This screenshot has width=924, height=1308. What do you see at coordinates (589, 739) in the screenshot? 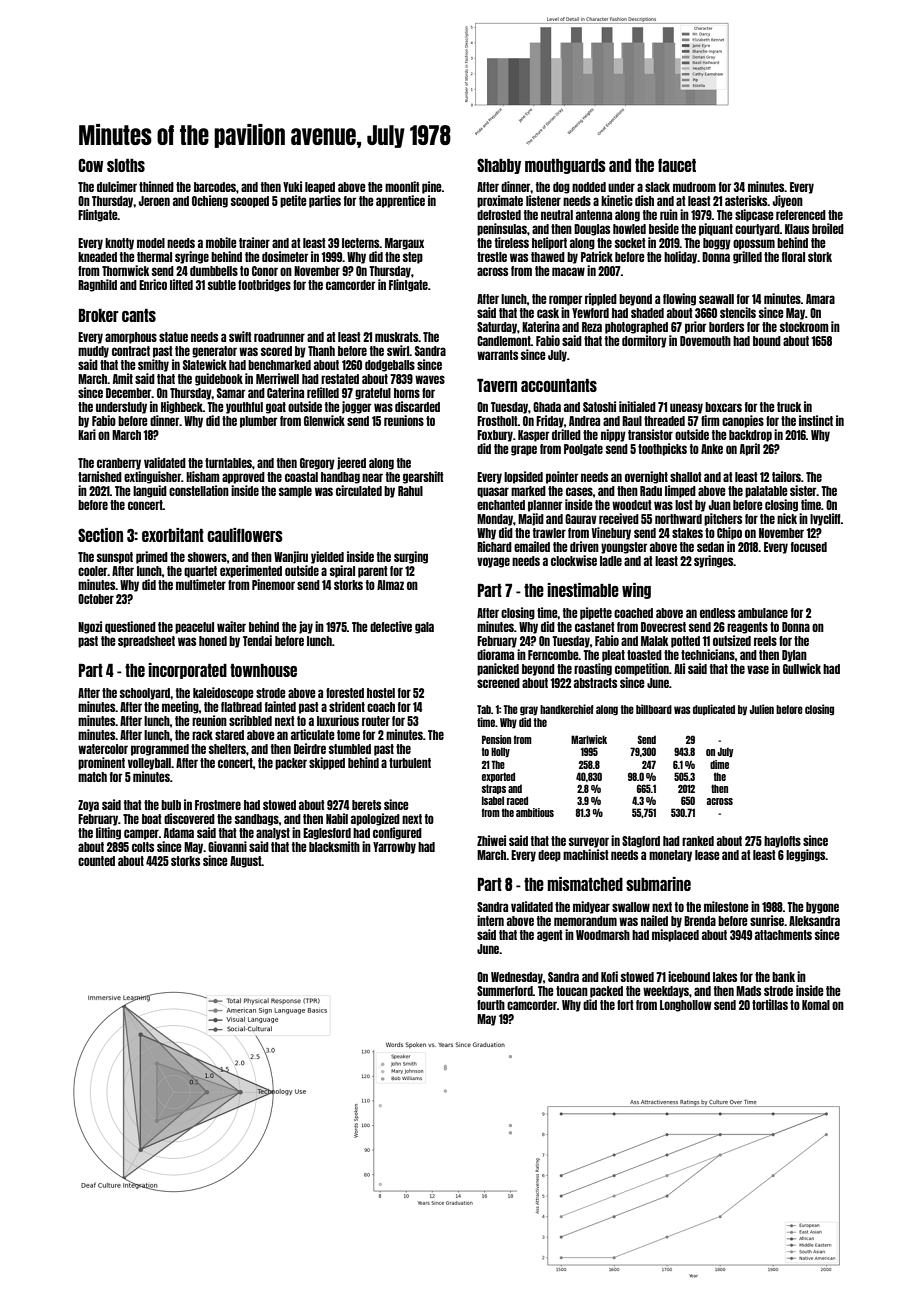
I see `Marlwick` at bounding box center [589, 739].
